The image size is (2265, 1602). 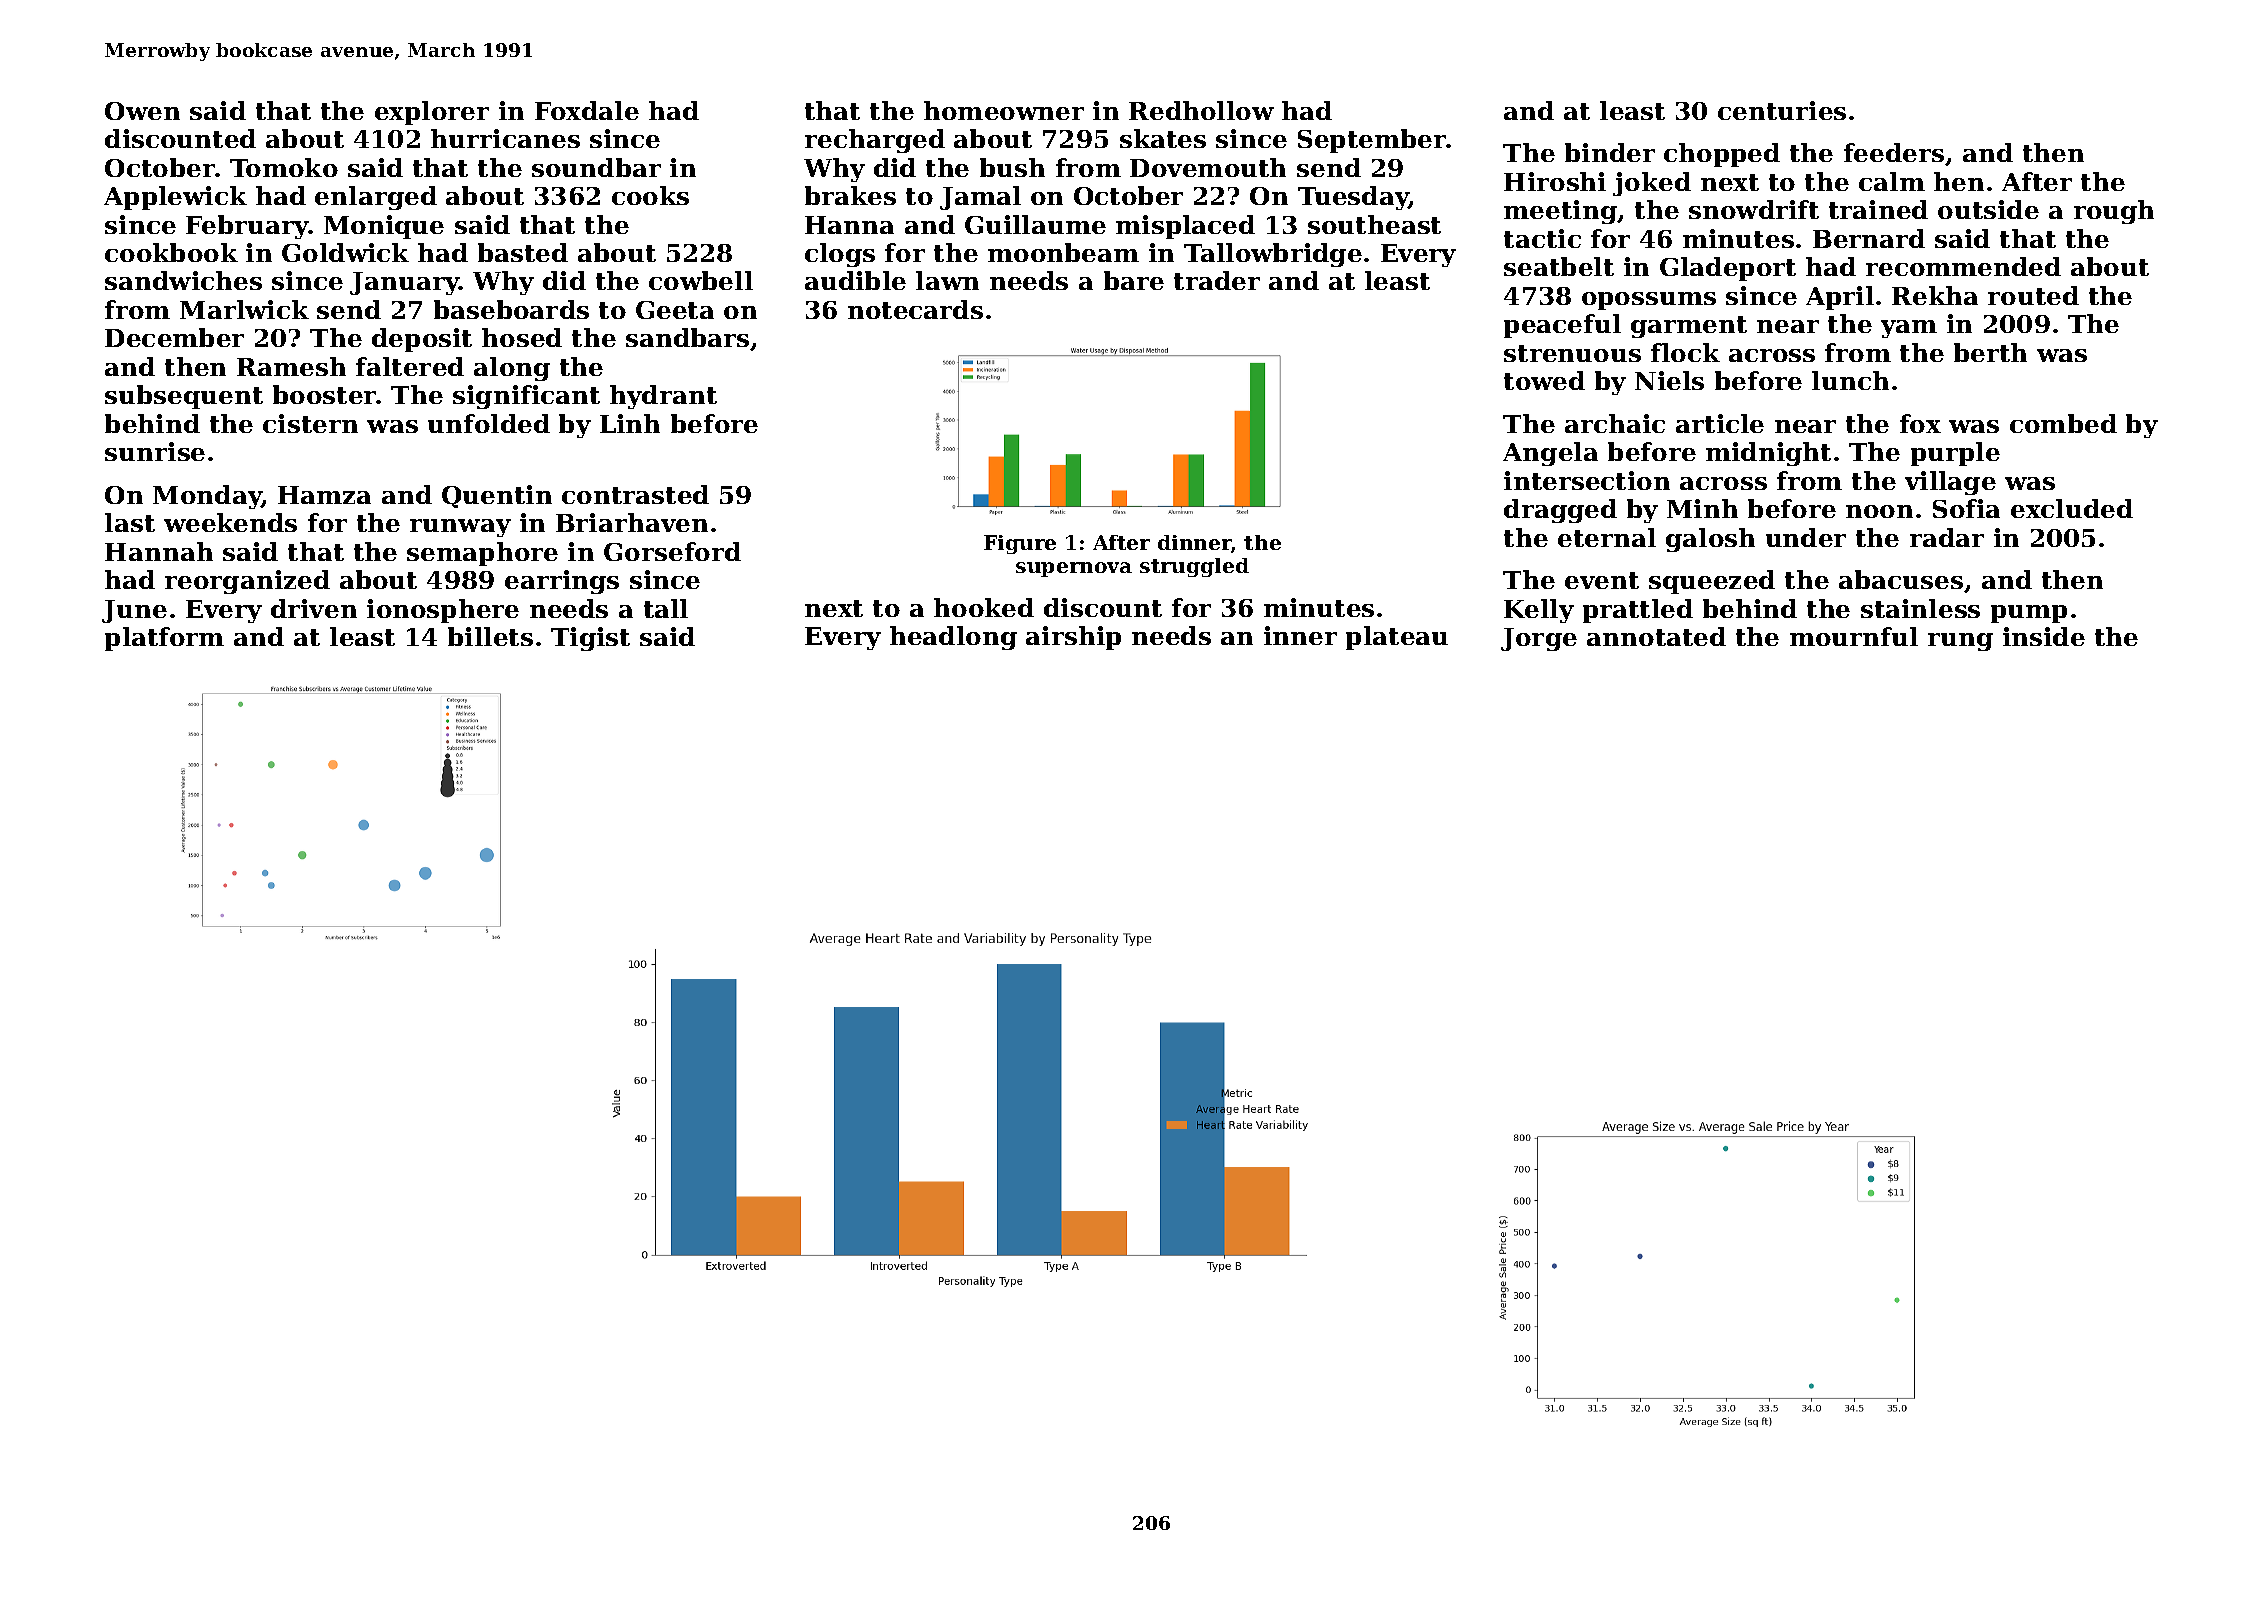 What do you see at coordinates (142, 111) in the screenshot?
I see `Owen` at bounding box center [142, 111].
